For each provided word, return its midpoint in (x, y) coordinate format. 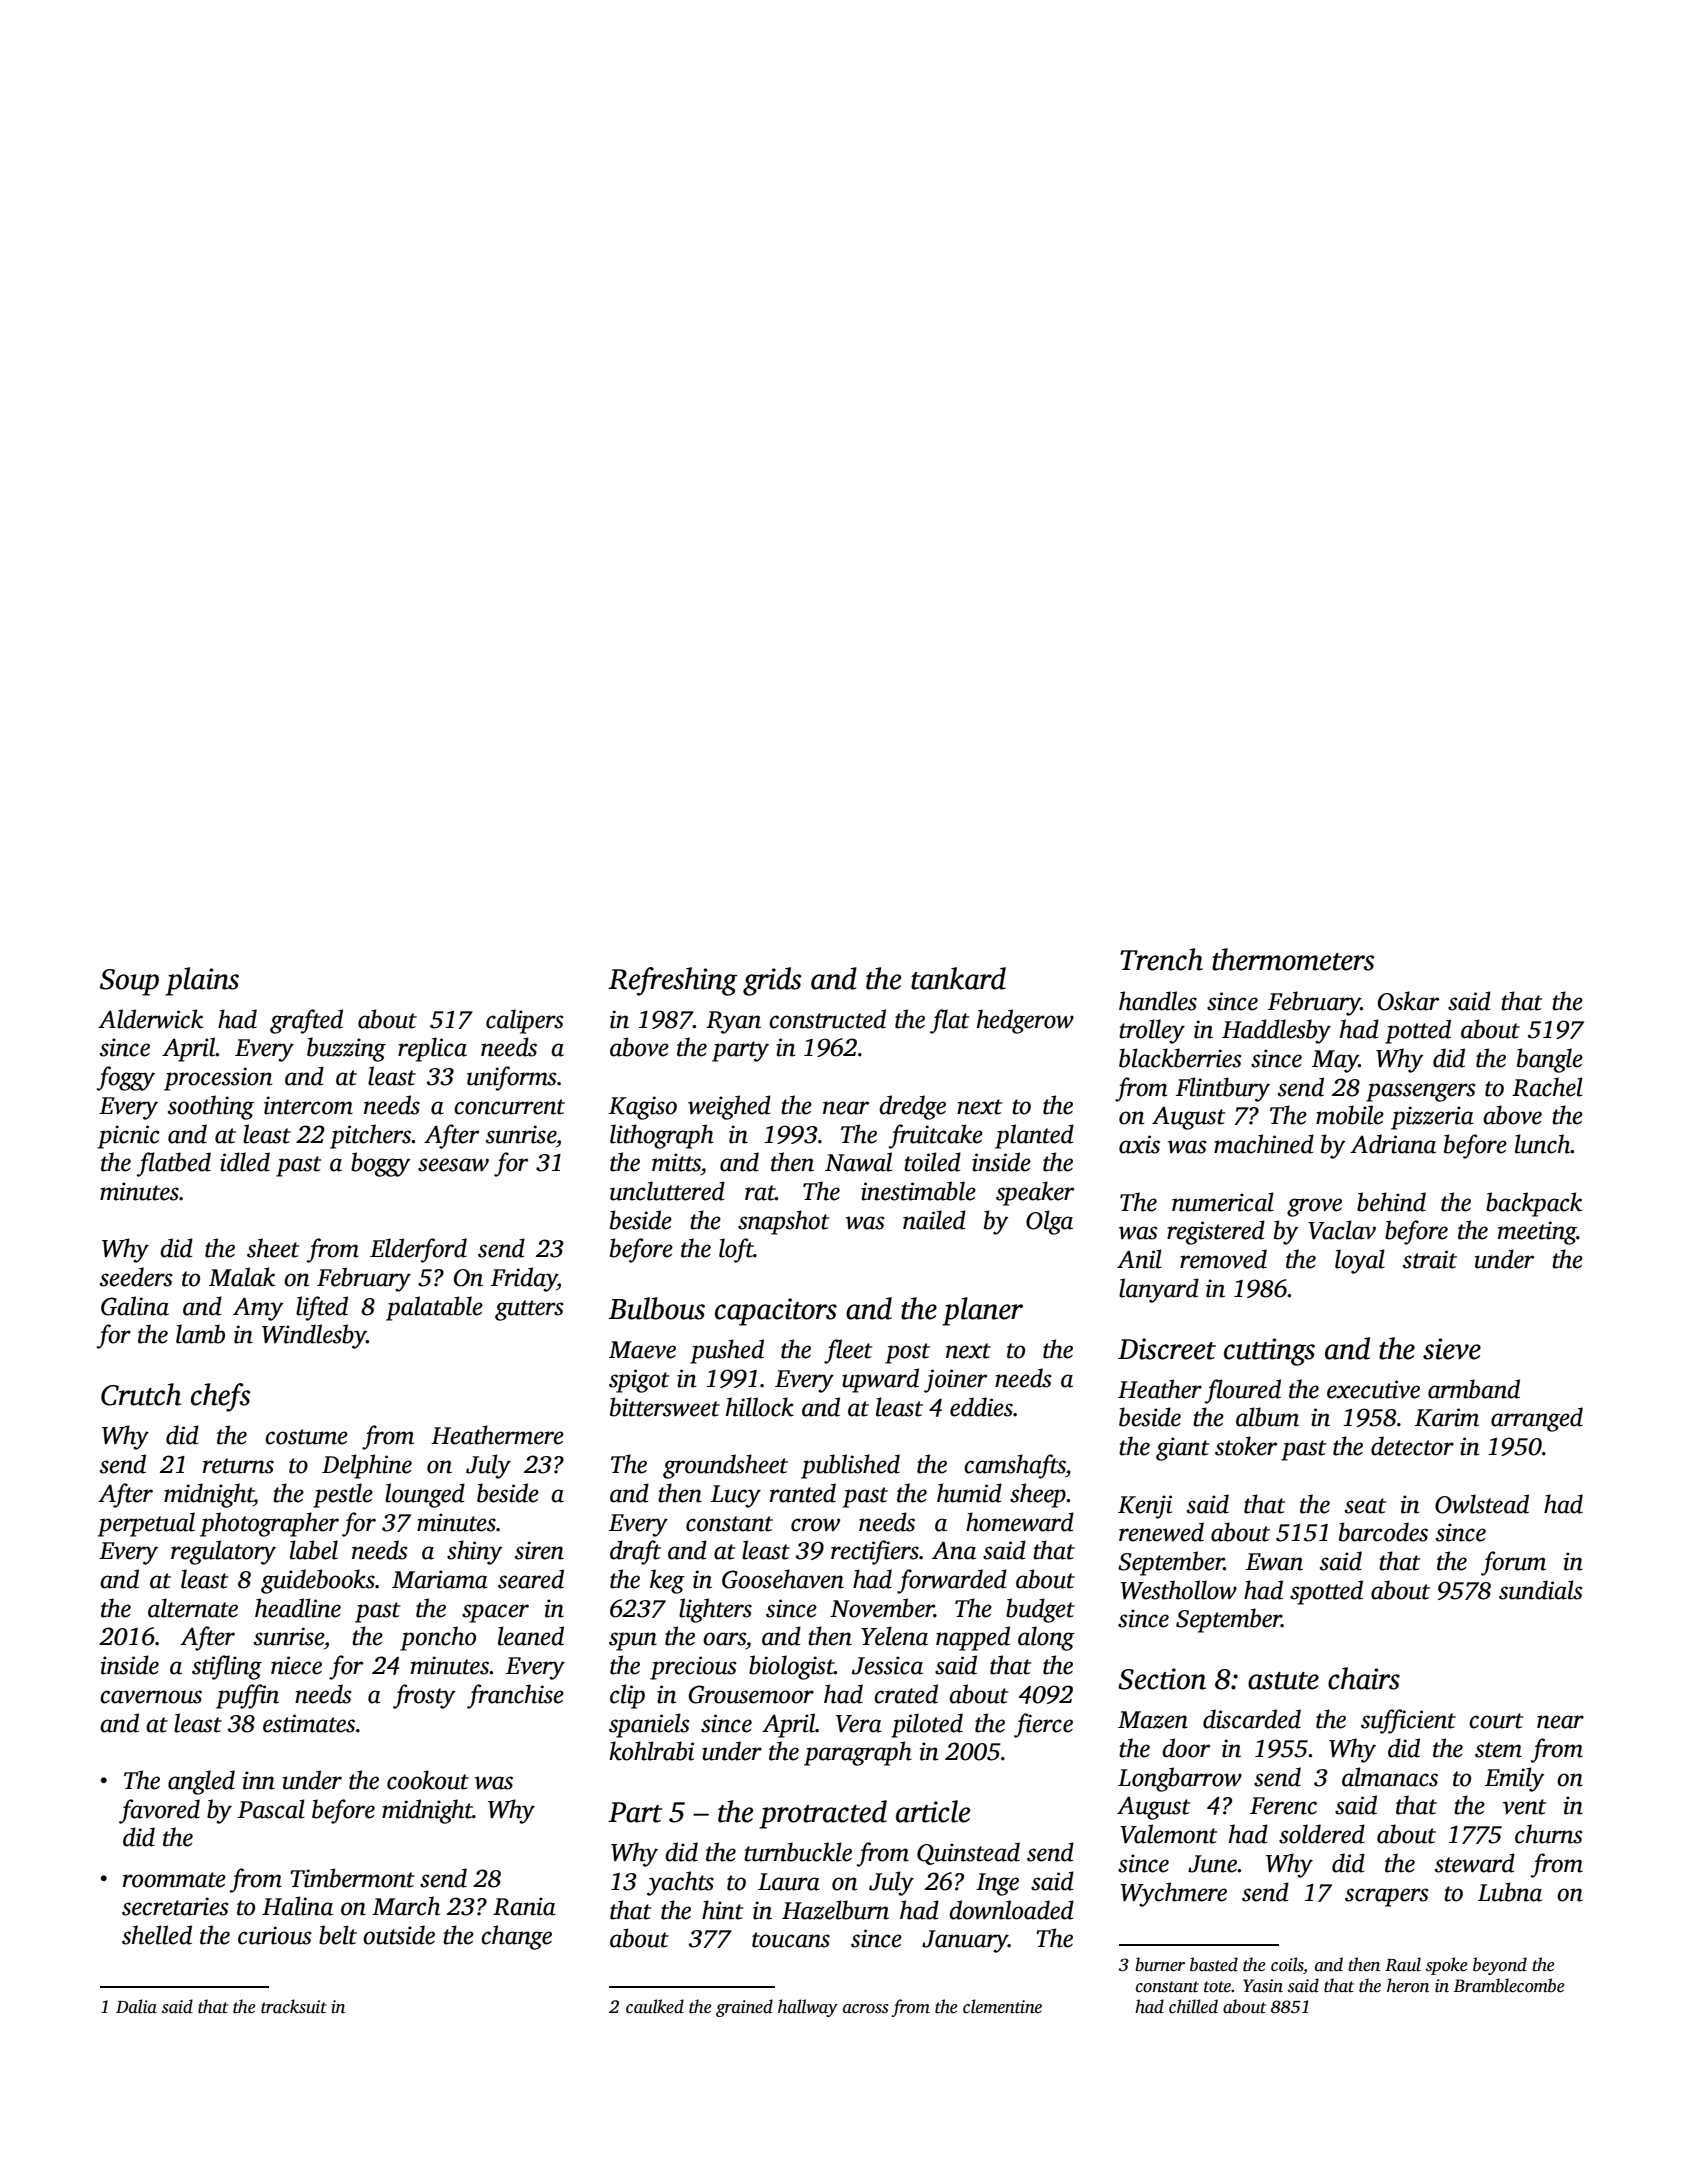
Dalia (136, 2006)
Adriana (1393, 1144)
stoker (1246, 1446)
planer (982, 1311)
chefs (220, 1397)
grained (744, 2008)
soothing (211, 1107)
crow (815, 1525)
